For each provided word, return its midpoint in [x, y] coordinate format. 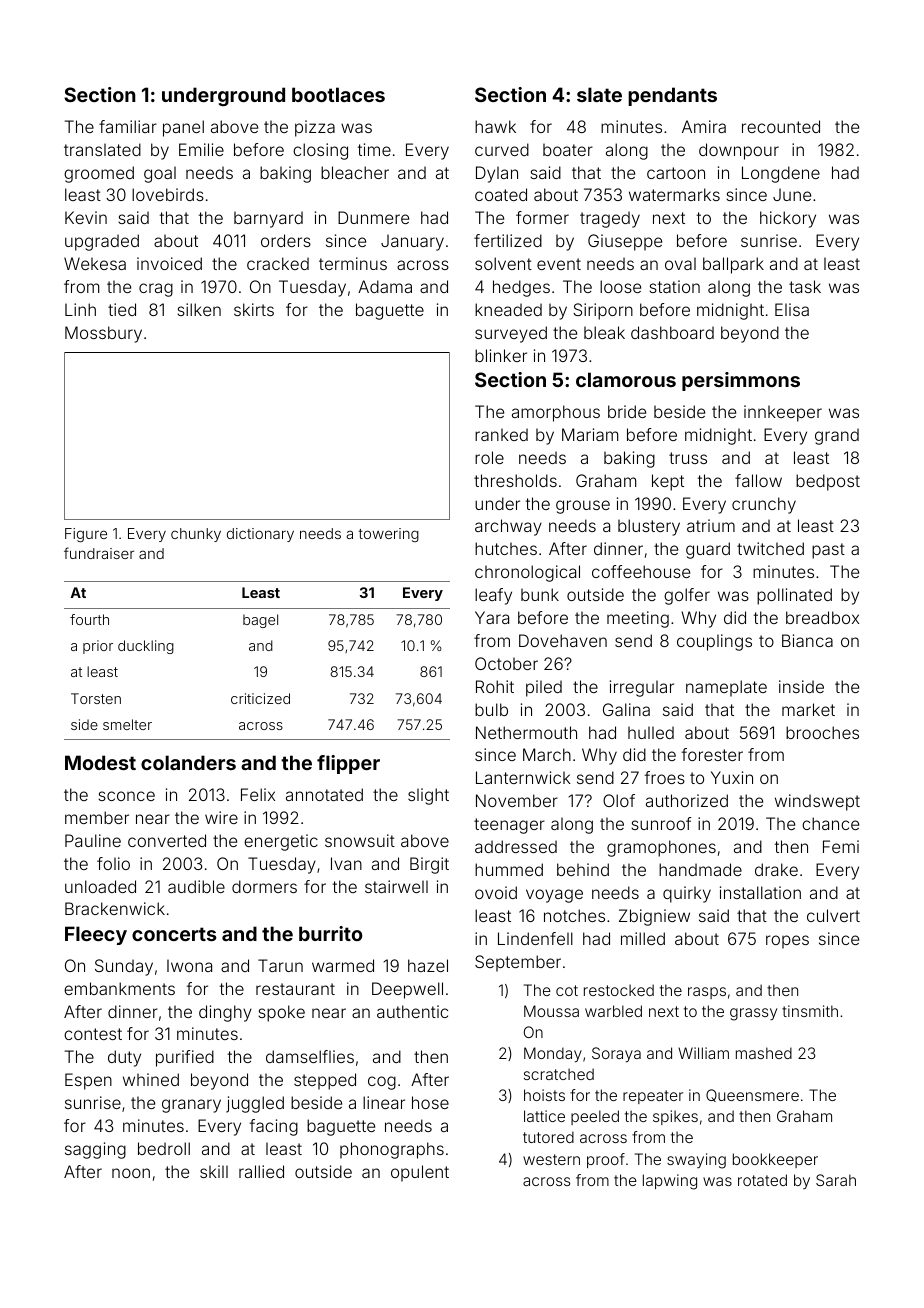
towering [389, 535]
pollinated [794, 596]
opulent [420, 1173]
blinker [501, 355]
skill [214, 1171]
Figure [86, 535]
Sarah [836, 1180]
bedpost [828, 482]
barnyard [268, 219]
